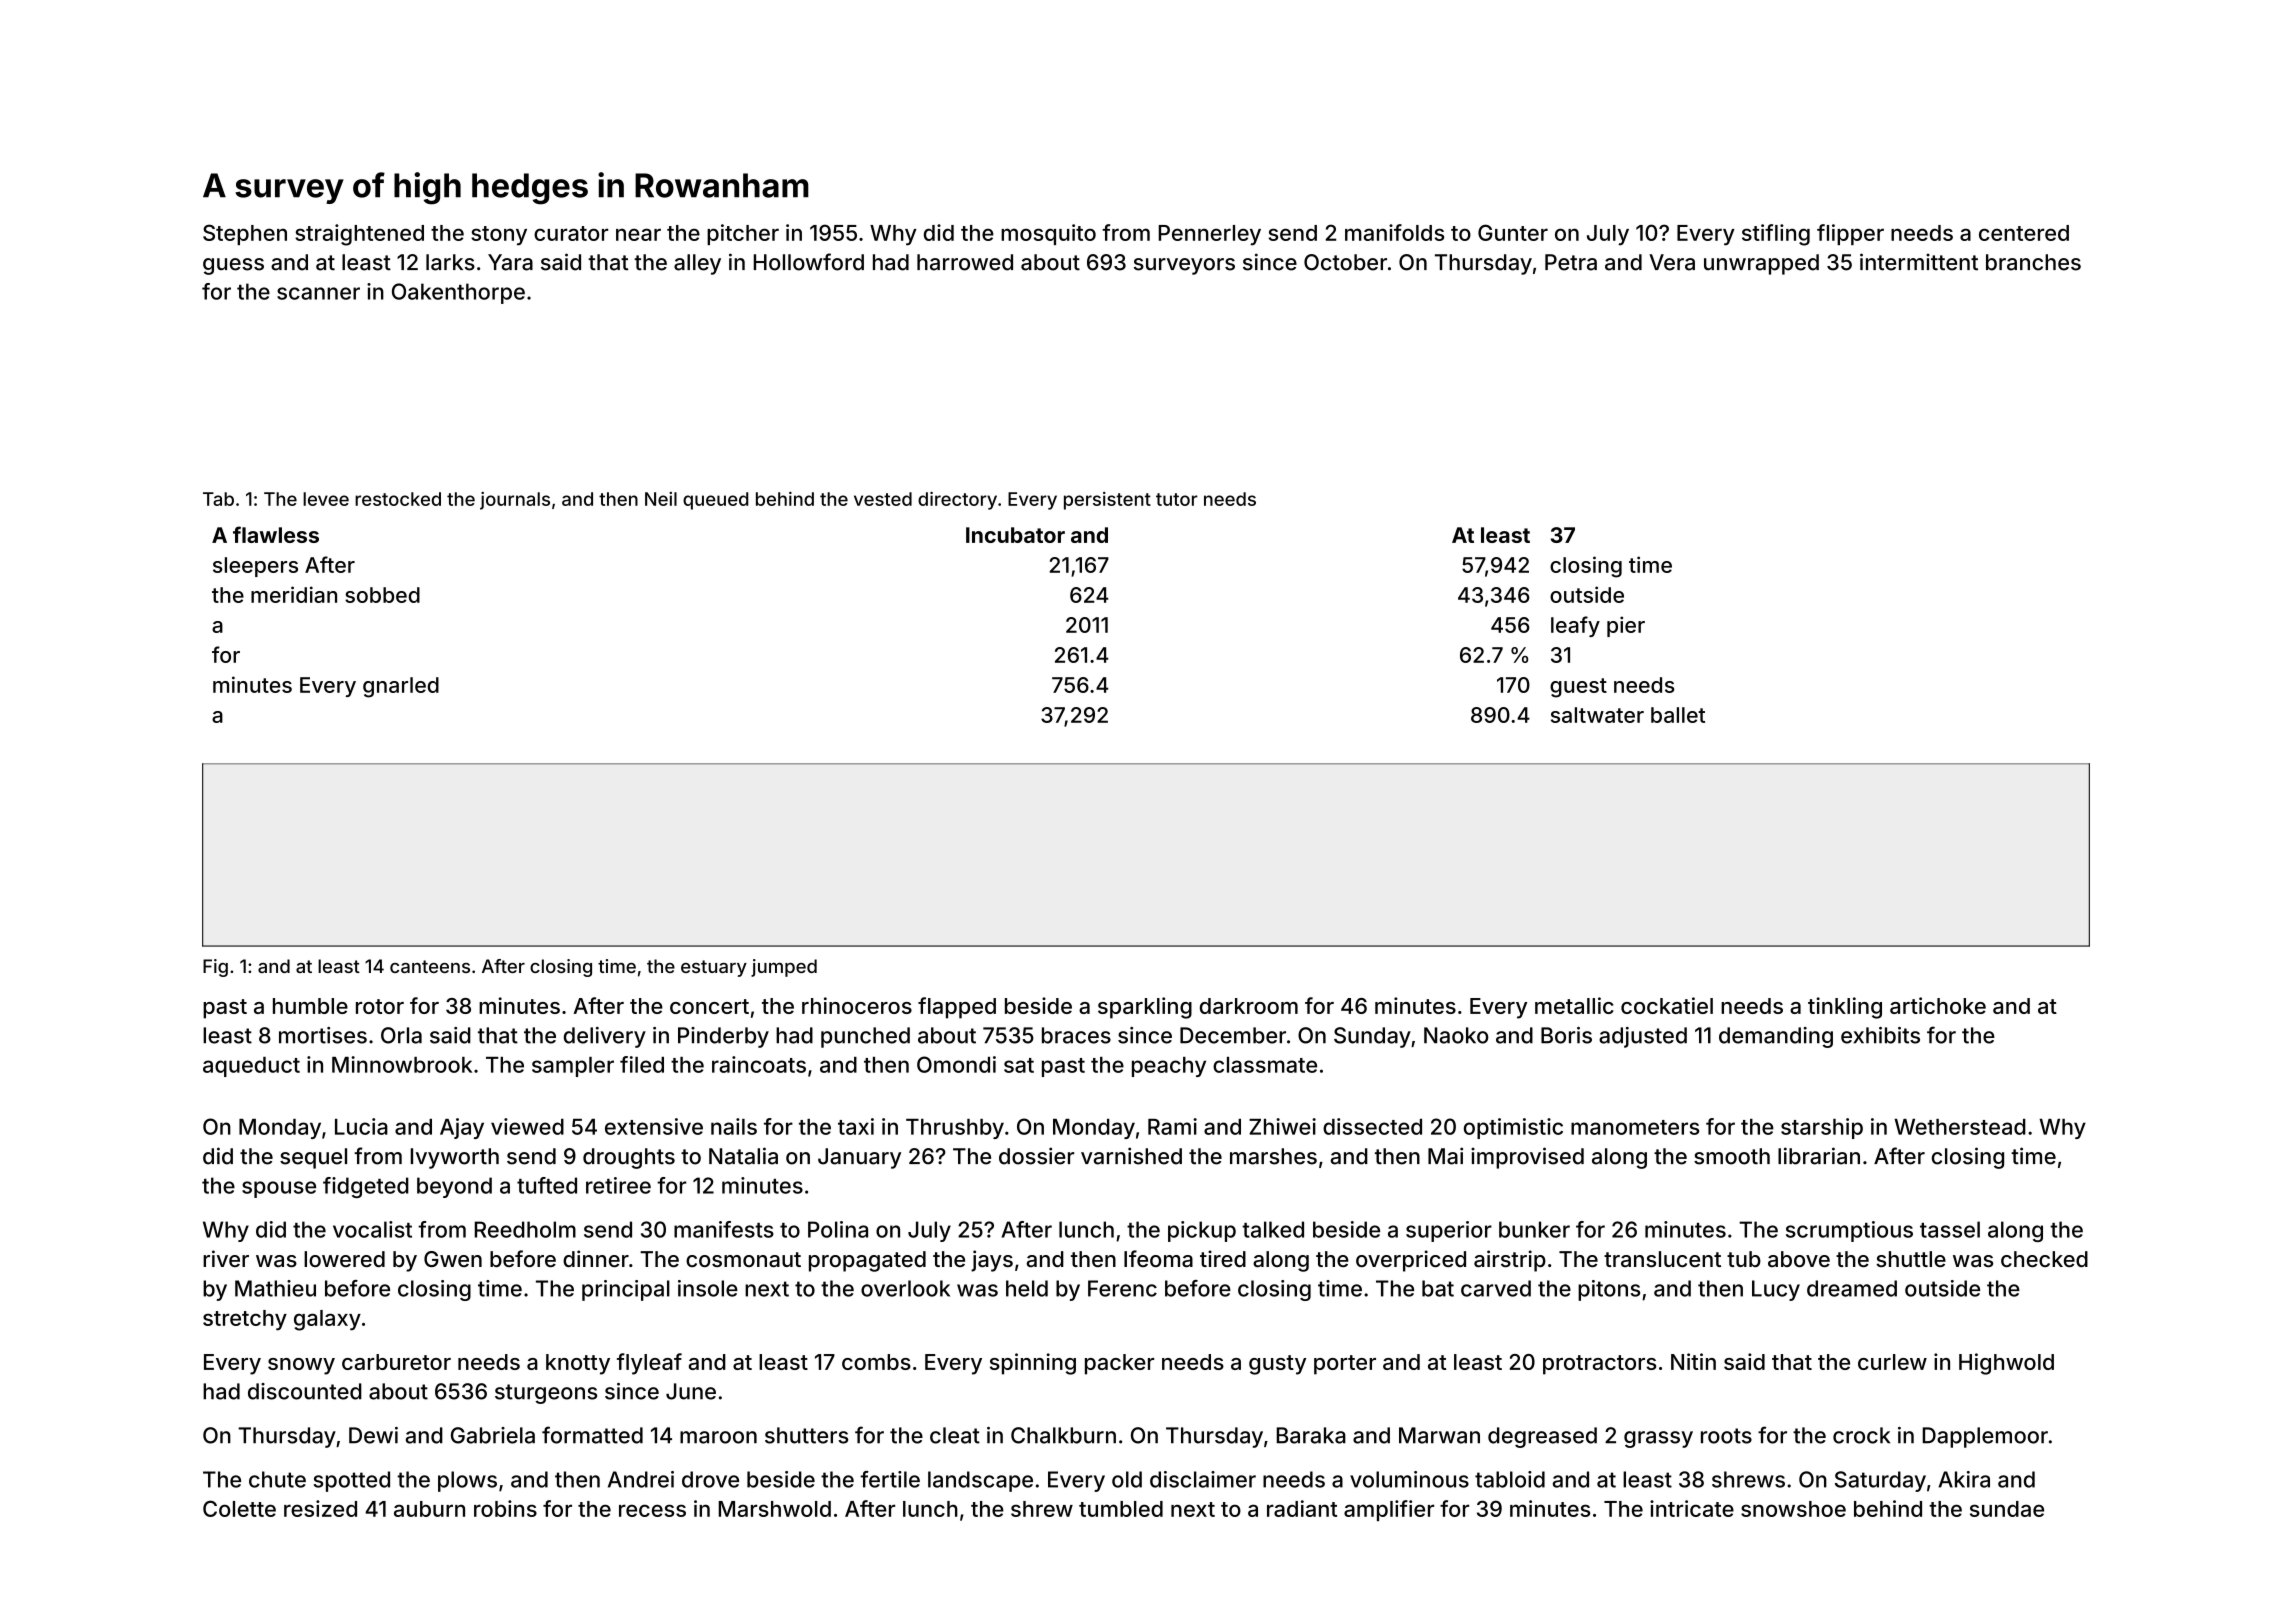 The width and height of the page is (2292, 1620). I want to click on mosquito, so click(1048, 234).
